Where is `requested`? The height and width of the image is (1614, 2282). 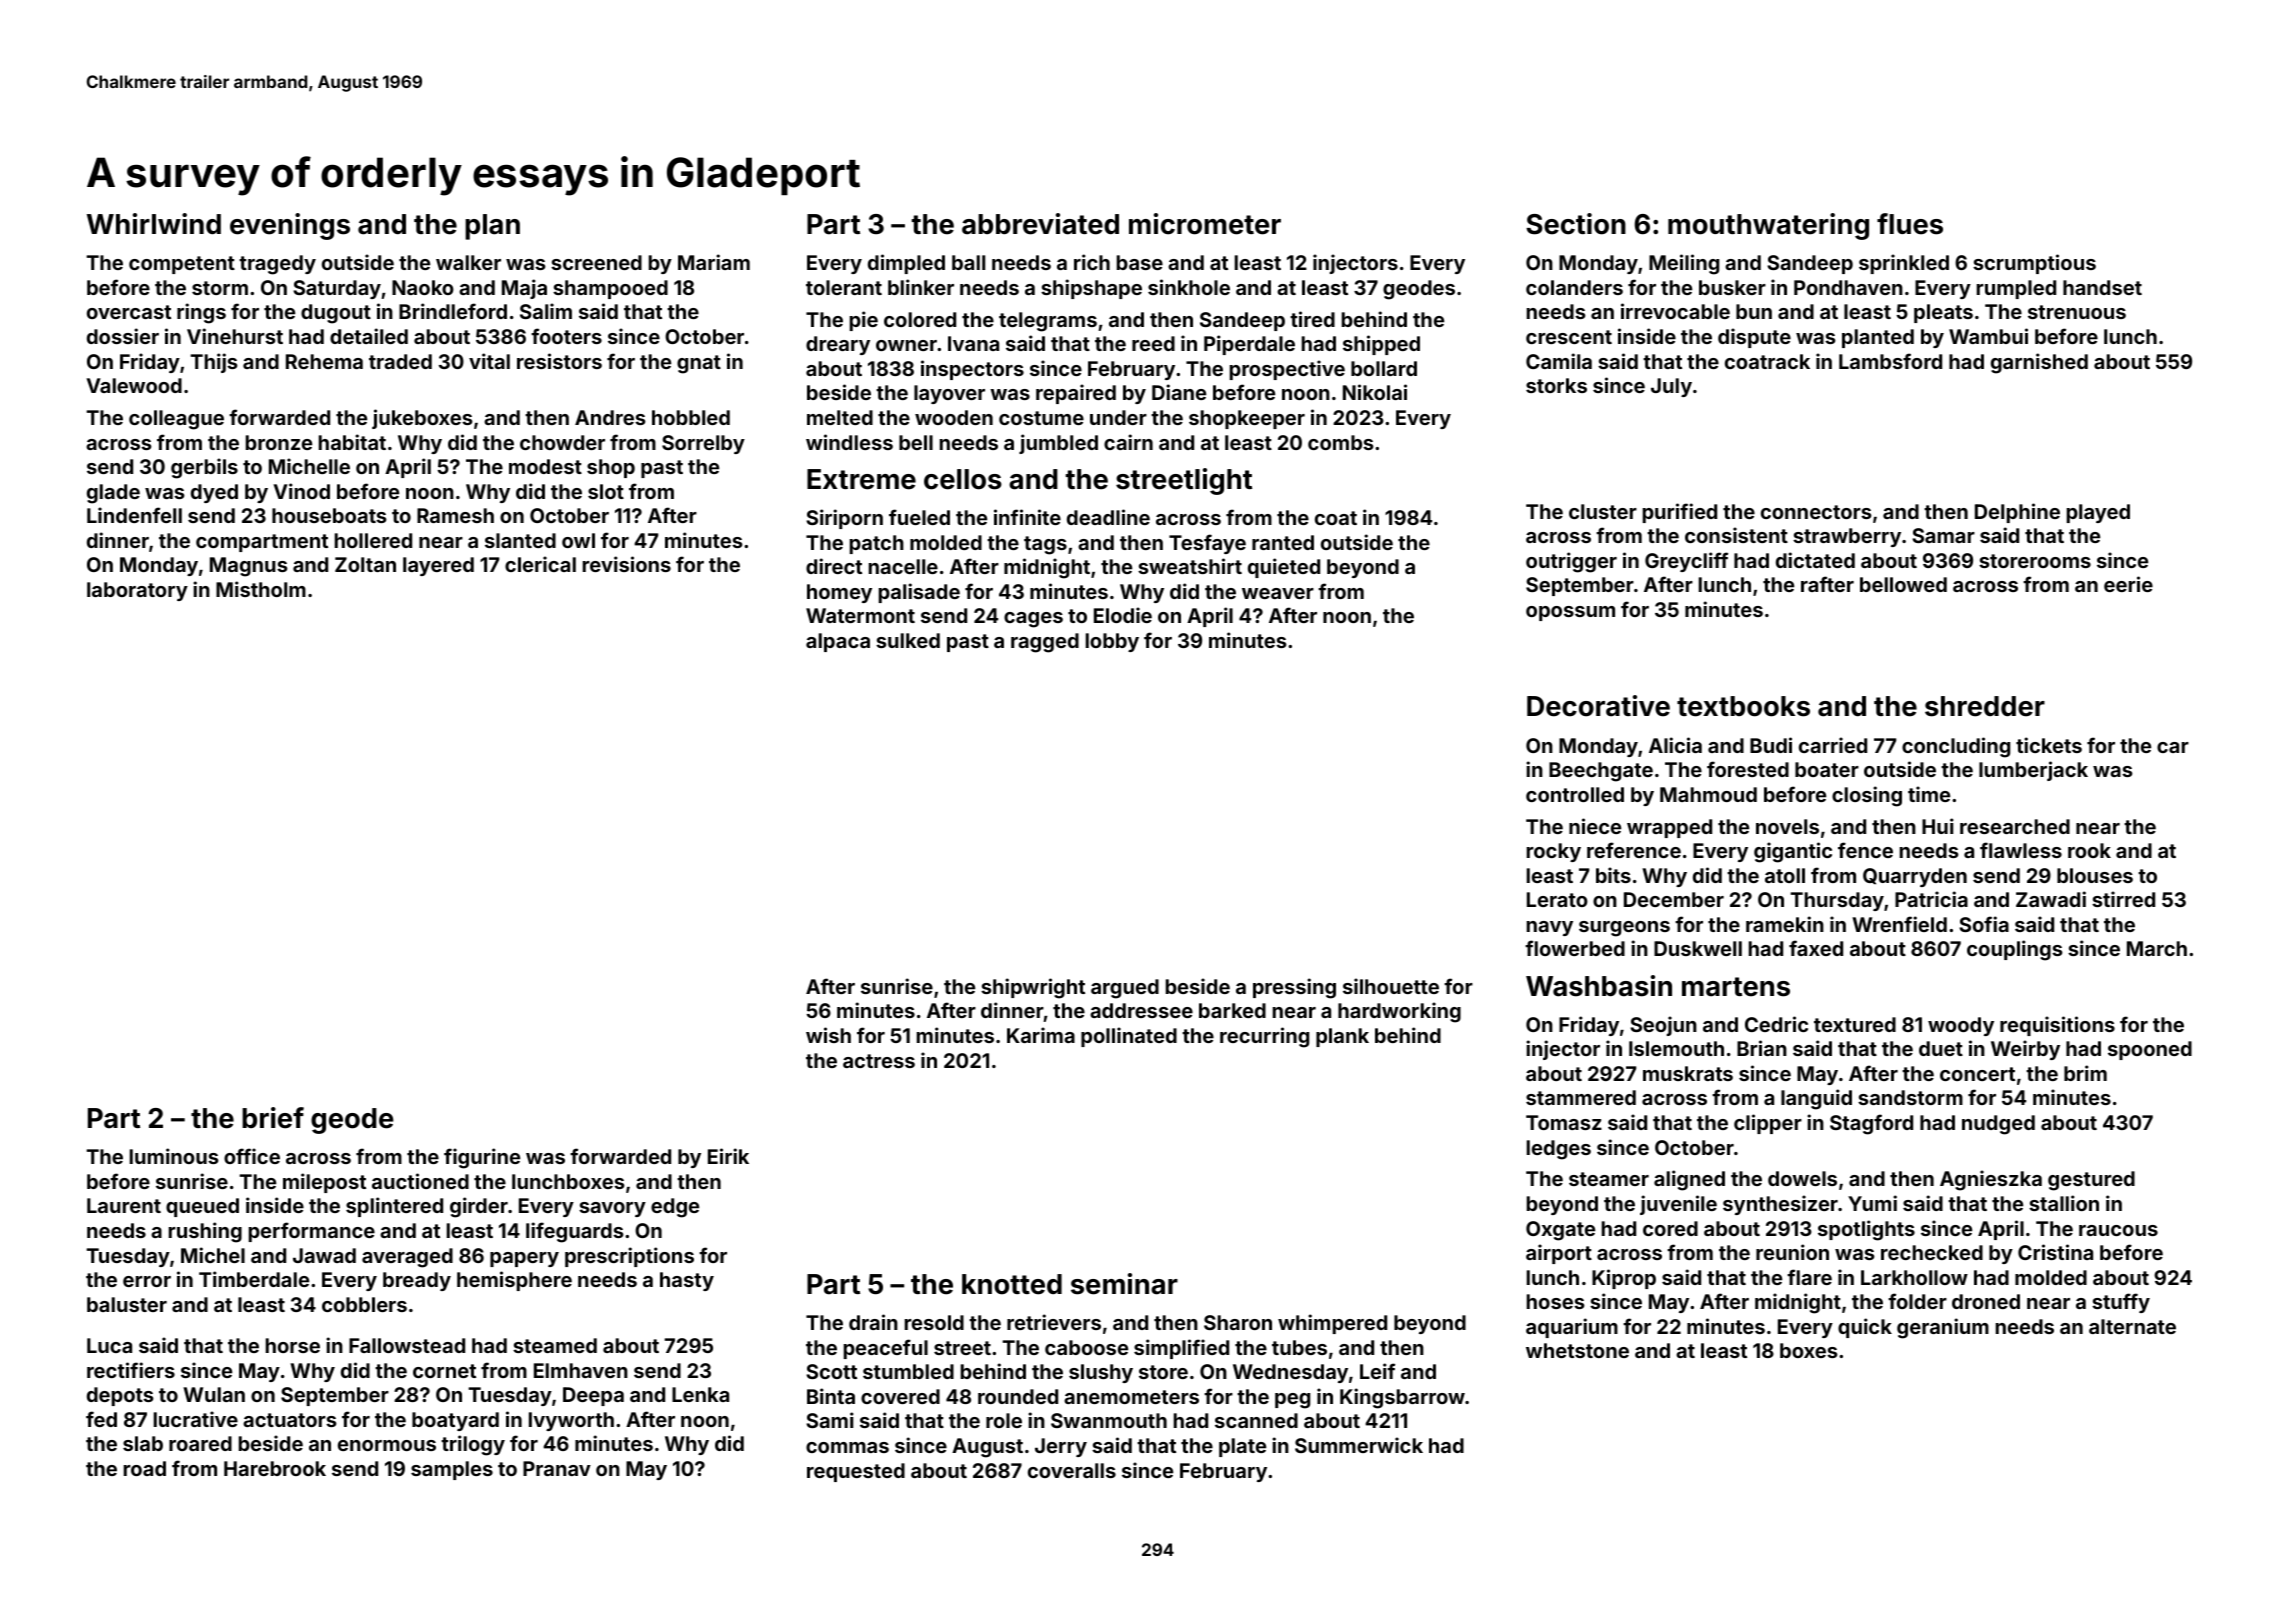
requested is located at coordinates (856, 1472).
